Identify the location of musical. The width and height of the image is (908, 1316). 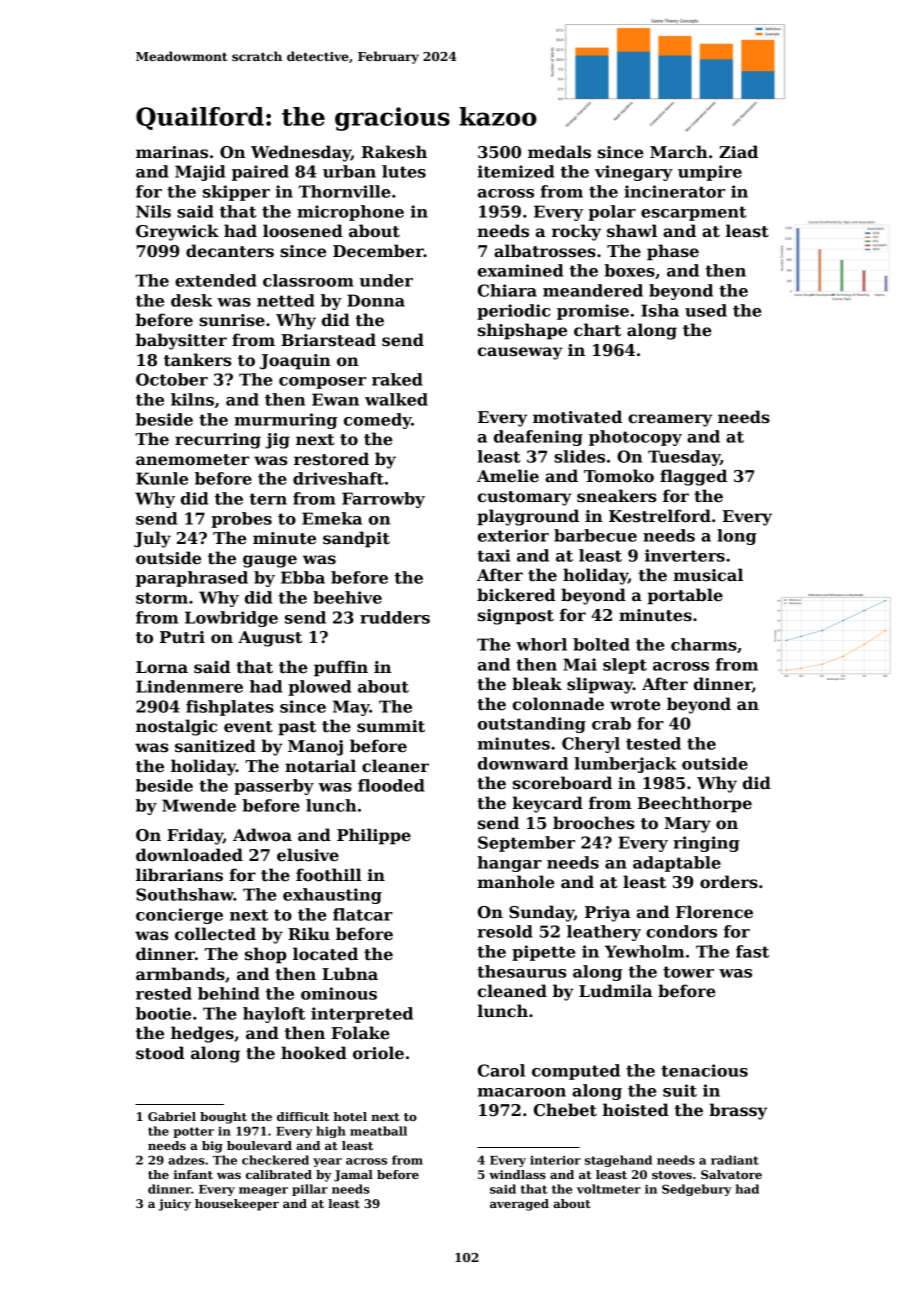
(708, 575).
